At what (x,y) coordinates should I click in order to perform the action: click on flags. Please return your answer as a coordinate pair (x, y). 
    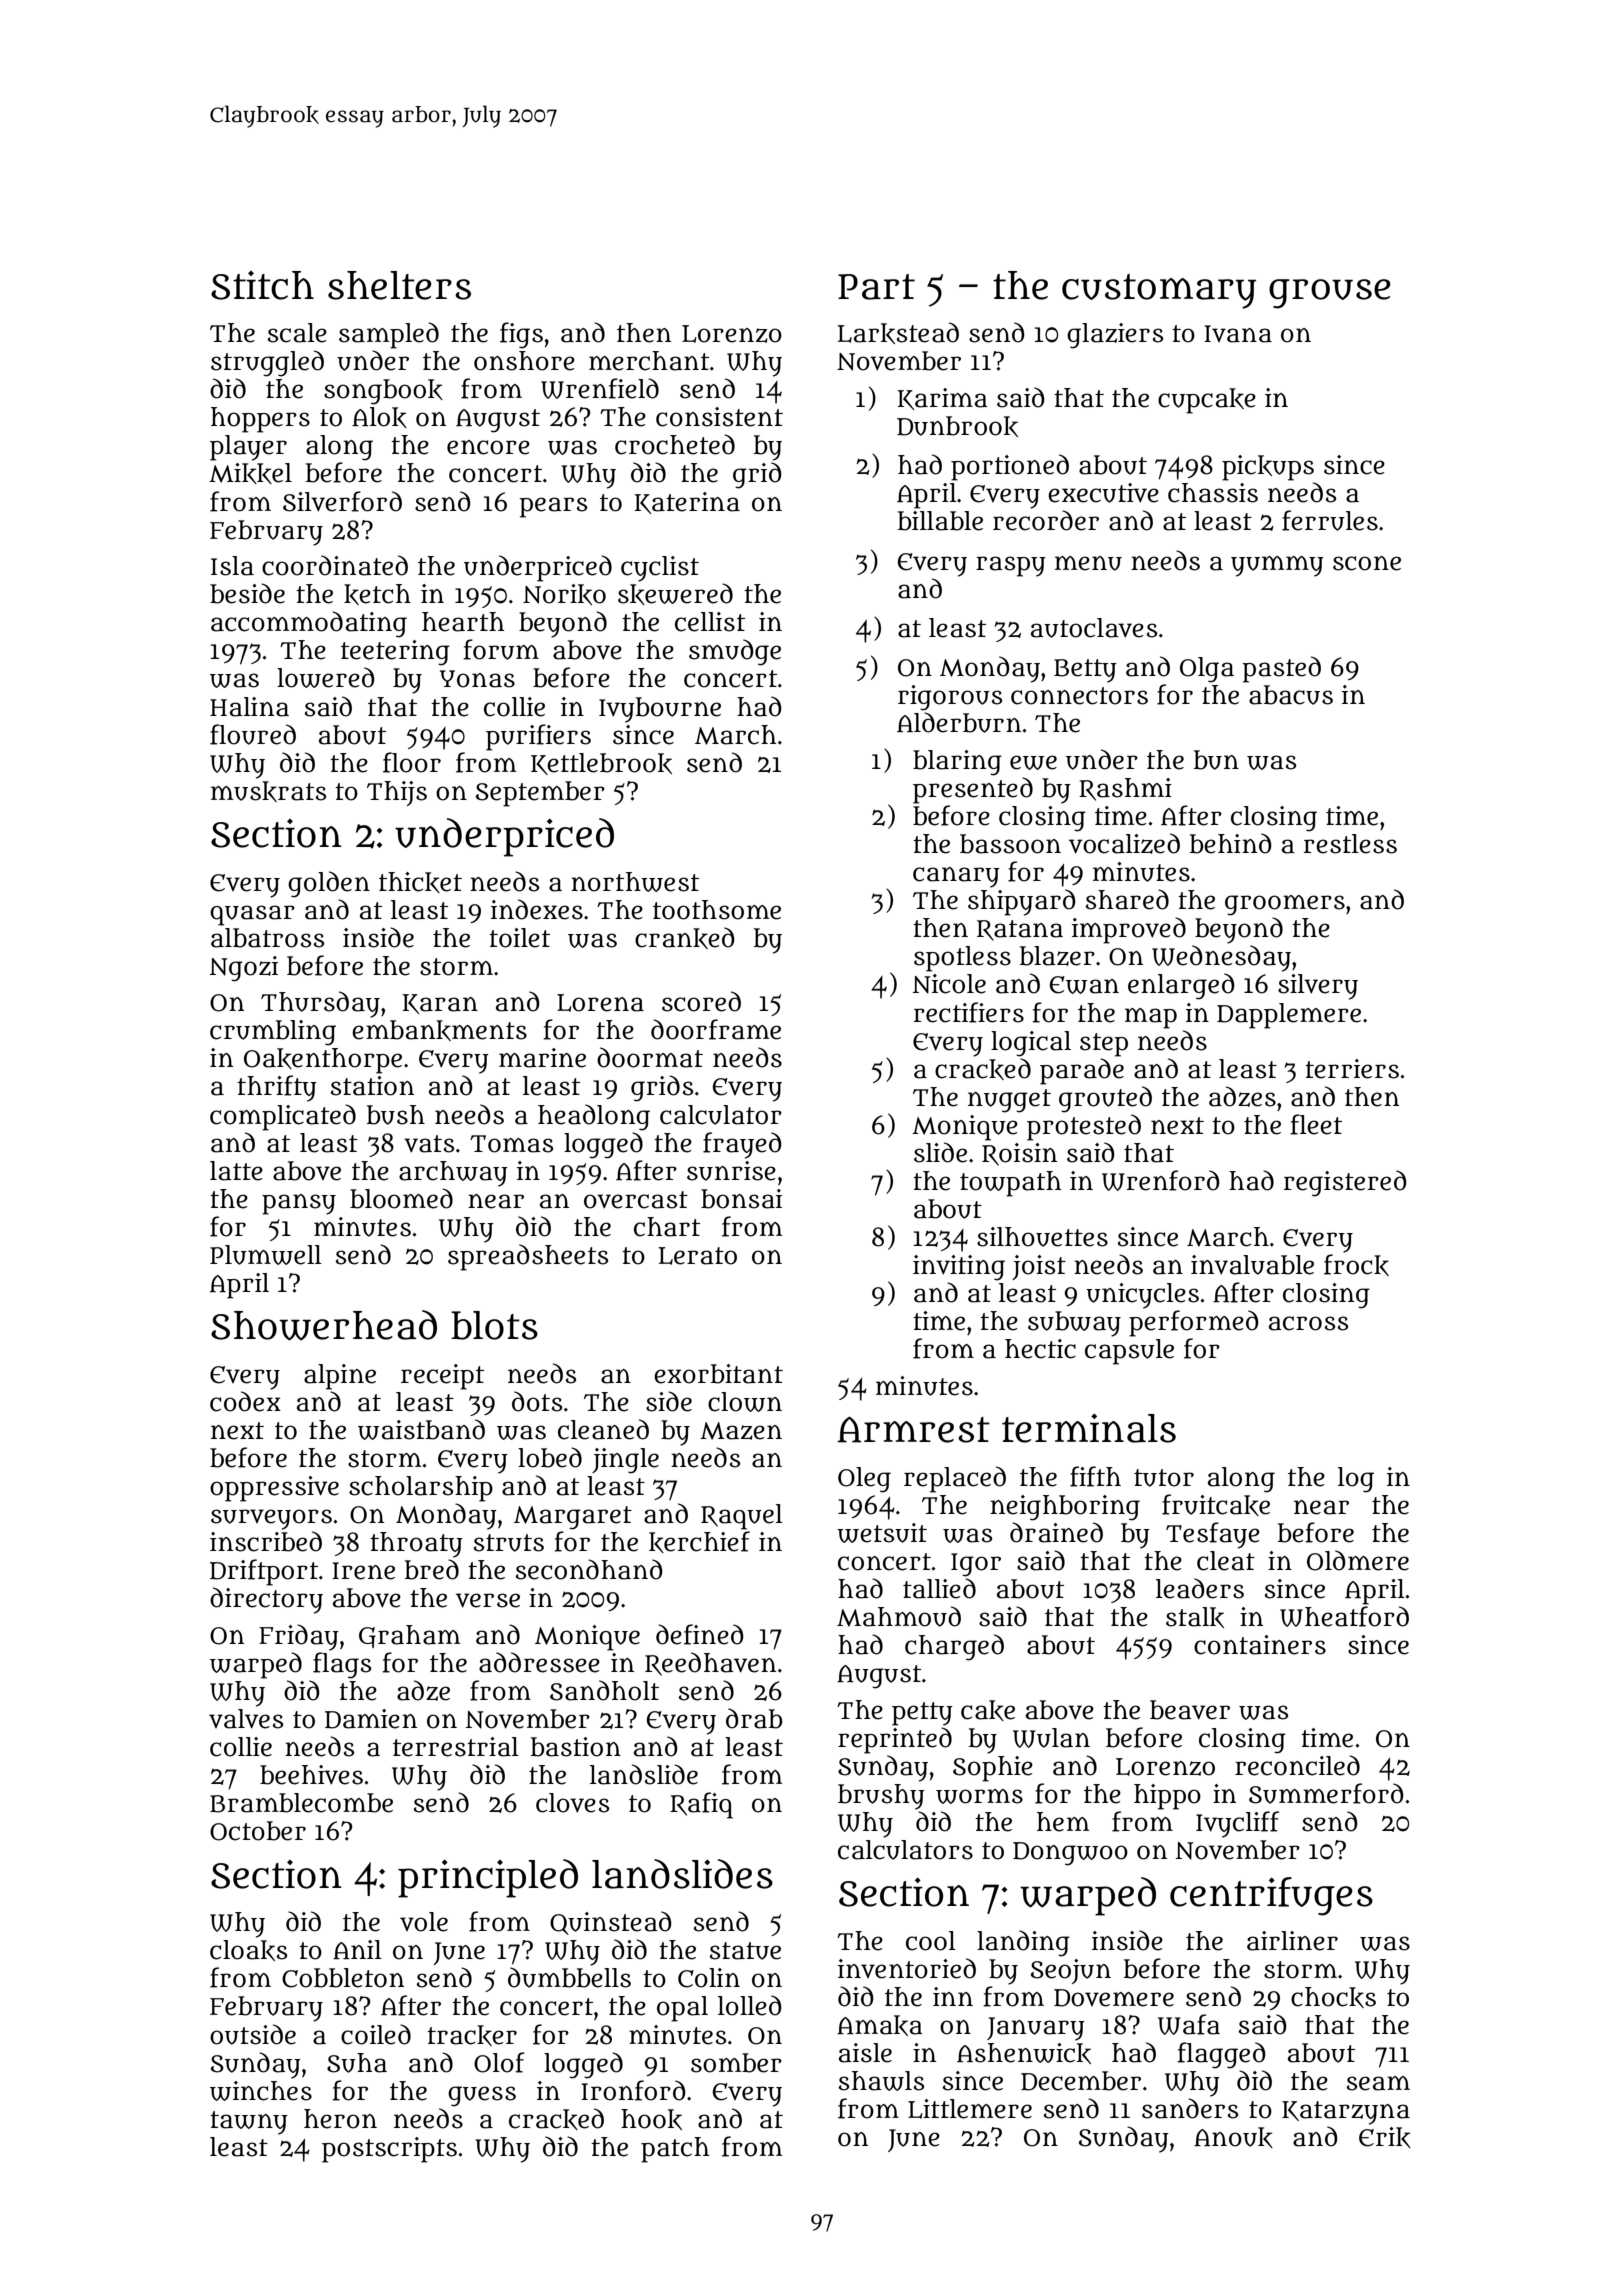
    Looking at the image, I should click on (342, 1665).
